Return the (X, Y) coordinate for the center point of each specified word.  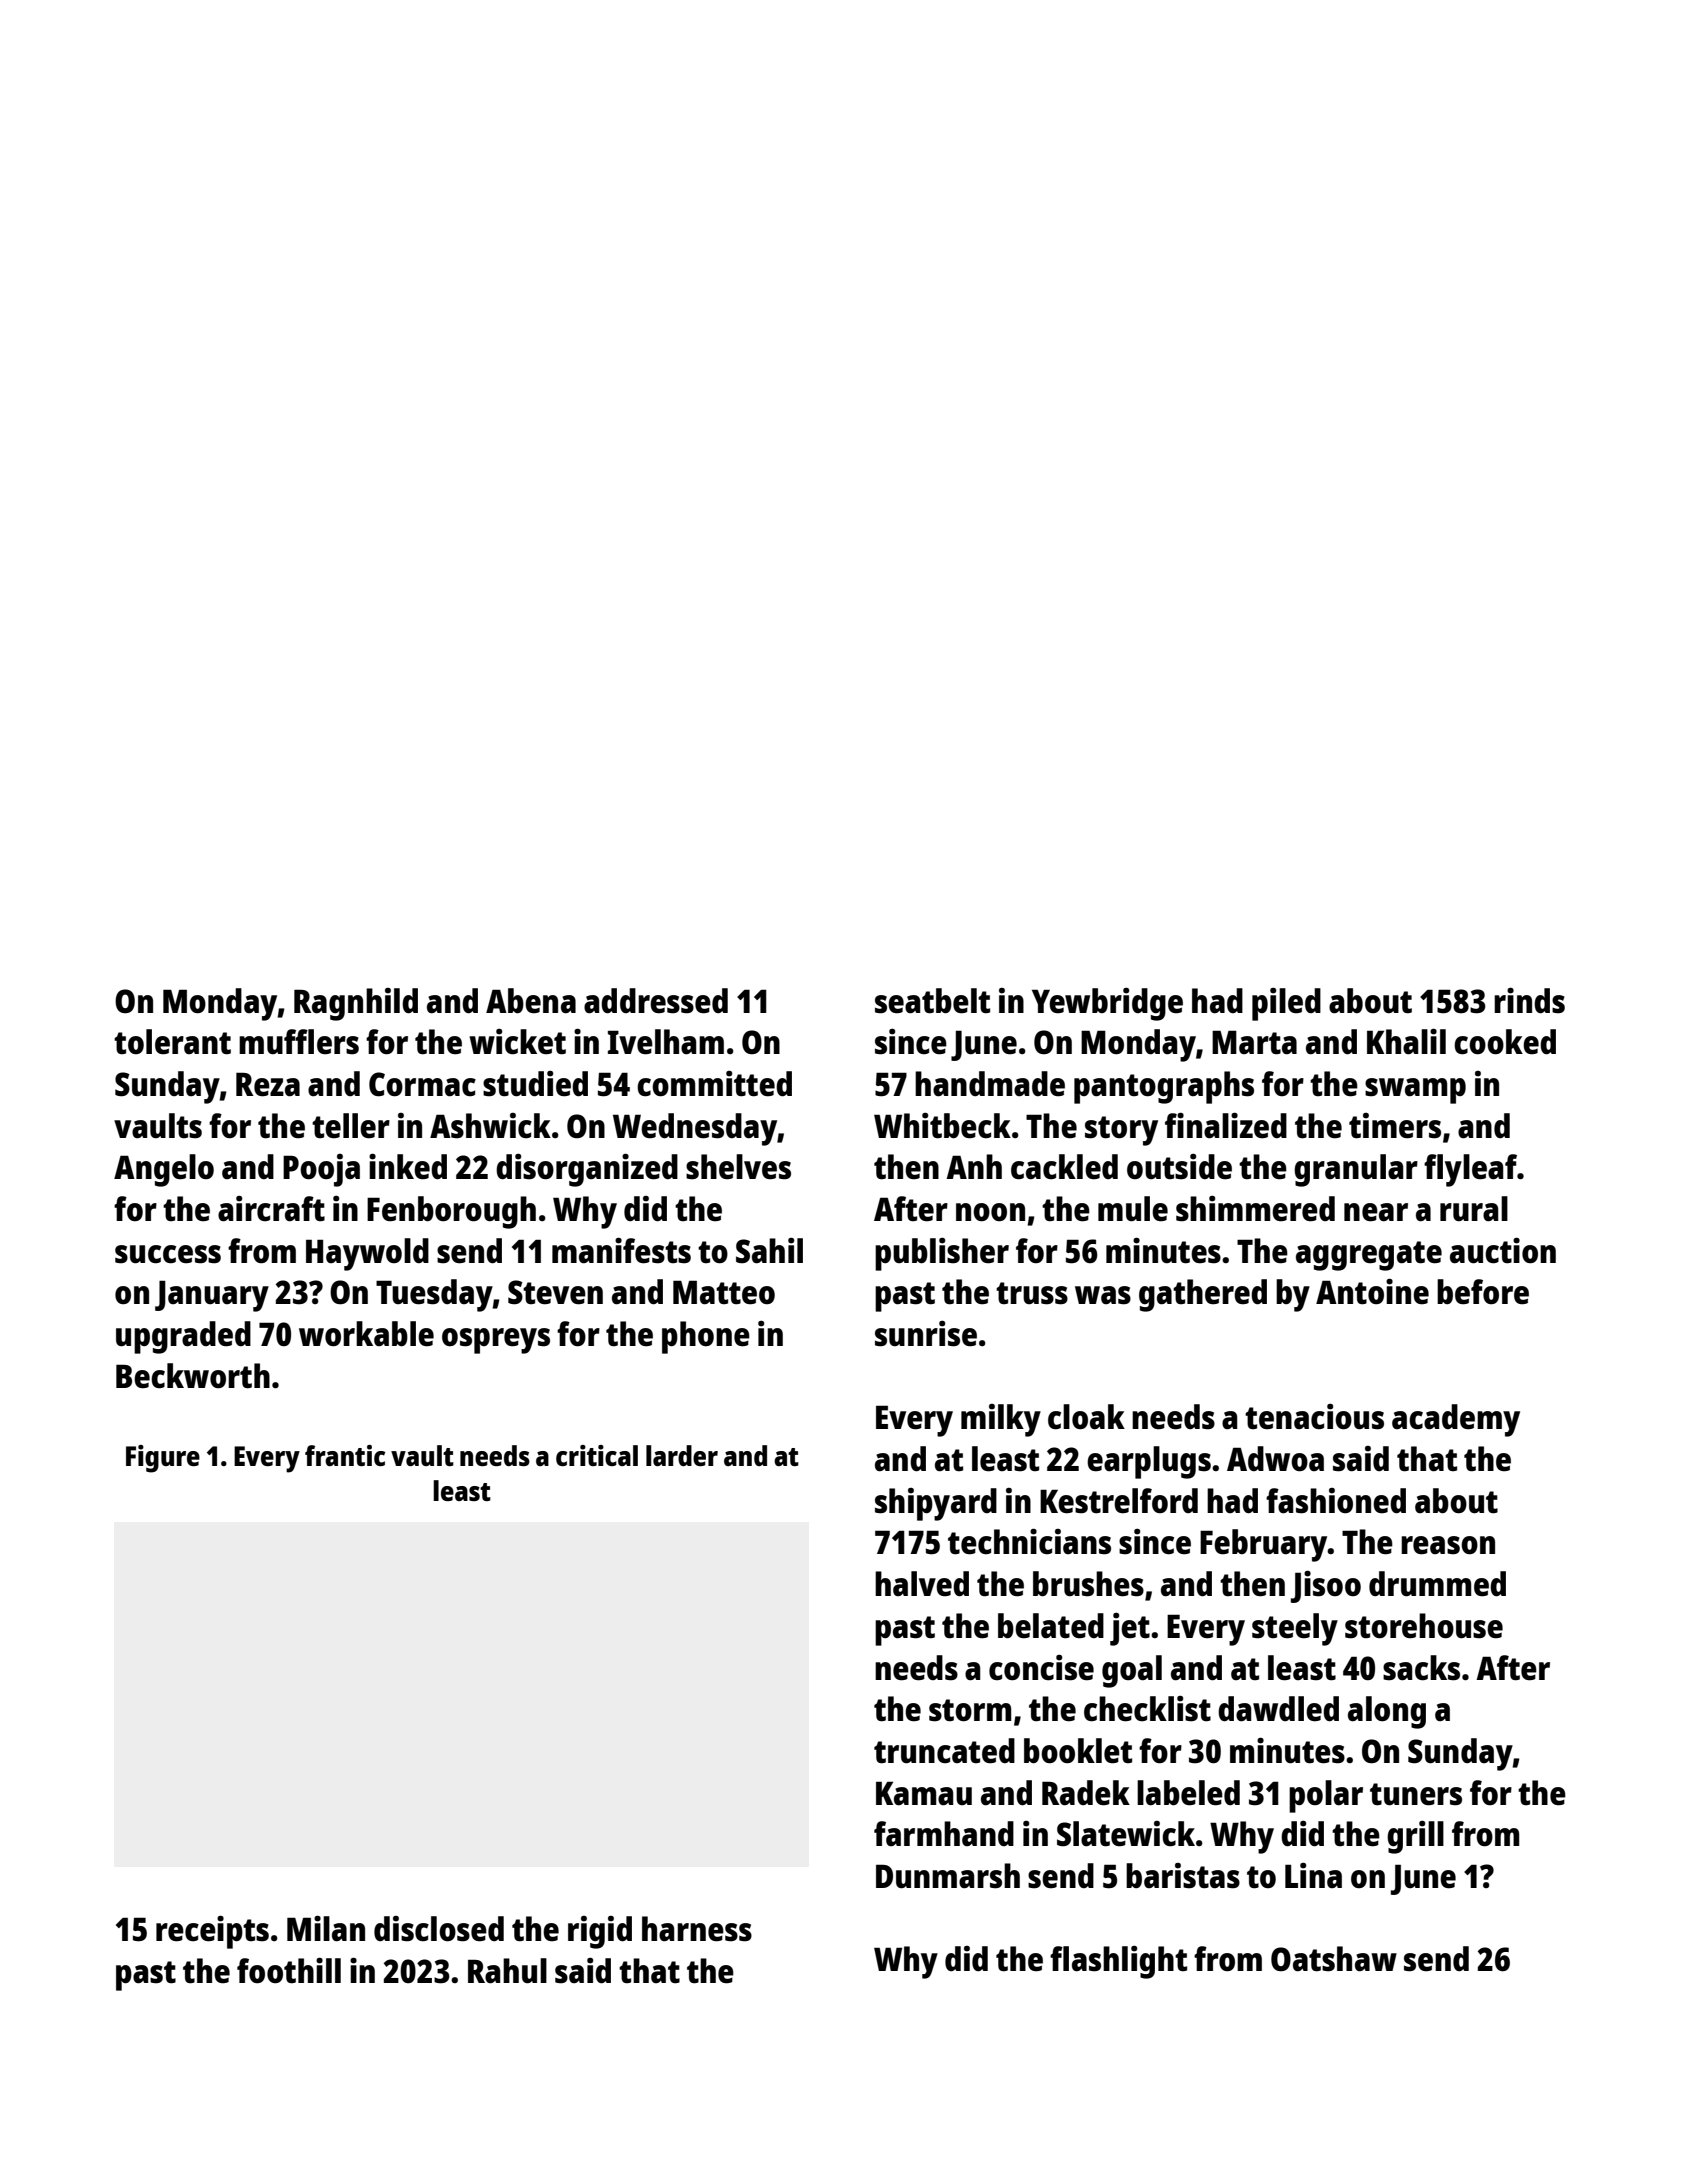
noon (990, 1212)
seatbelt (932, 1001)
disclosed (439, 1929)
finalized (1226, 1125)
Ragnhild (356, 1004)
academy (1456, 1420)
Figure (163, 1459)
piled (1286, 1004)
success (168, 1254)
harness (697, 1929)
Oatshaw (1334, 1959)
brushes (1088, 1584)
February (1264, 1545)
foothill (289, 1970)
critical (597, 1455)
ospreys (496, 1341)
